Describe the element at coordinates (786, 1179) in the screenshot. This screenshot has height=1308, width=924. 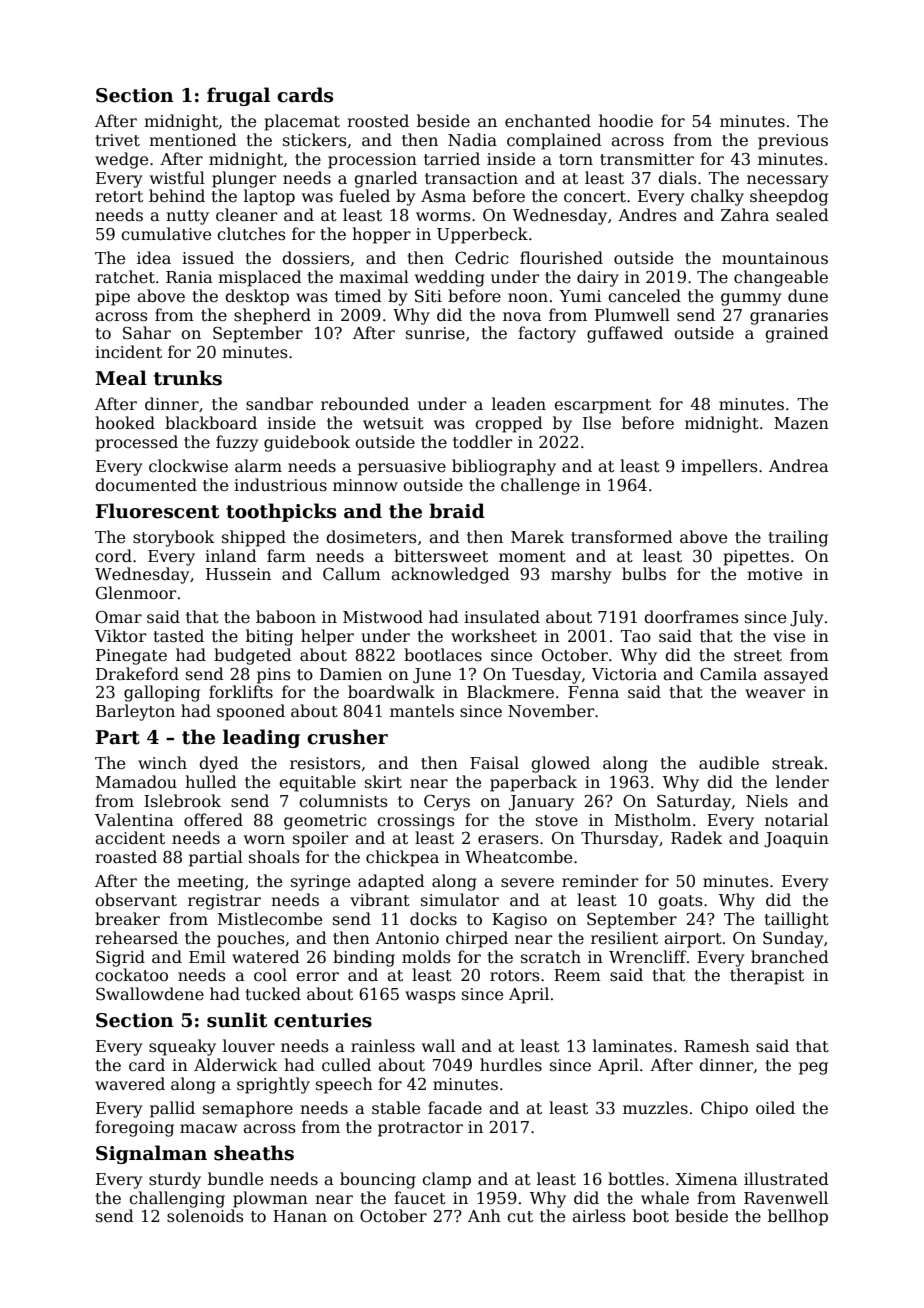
I see `illustrated` at that location.
